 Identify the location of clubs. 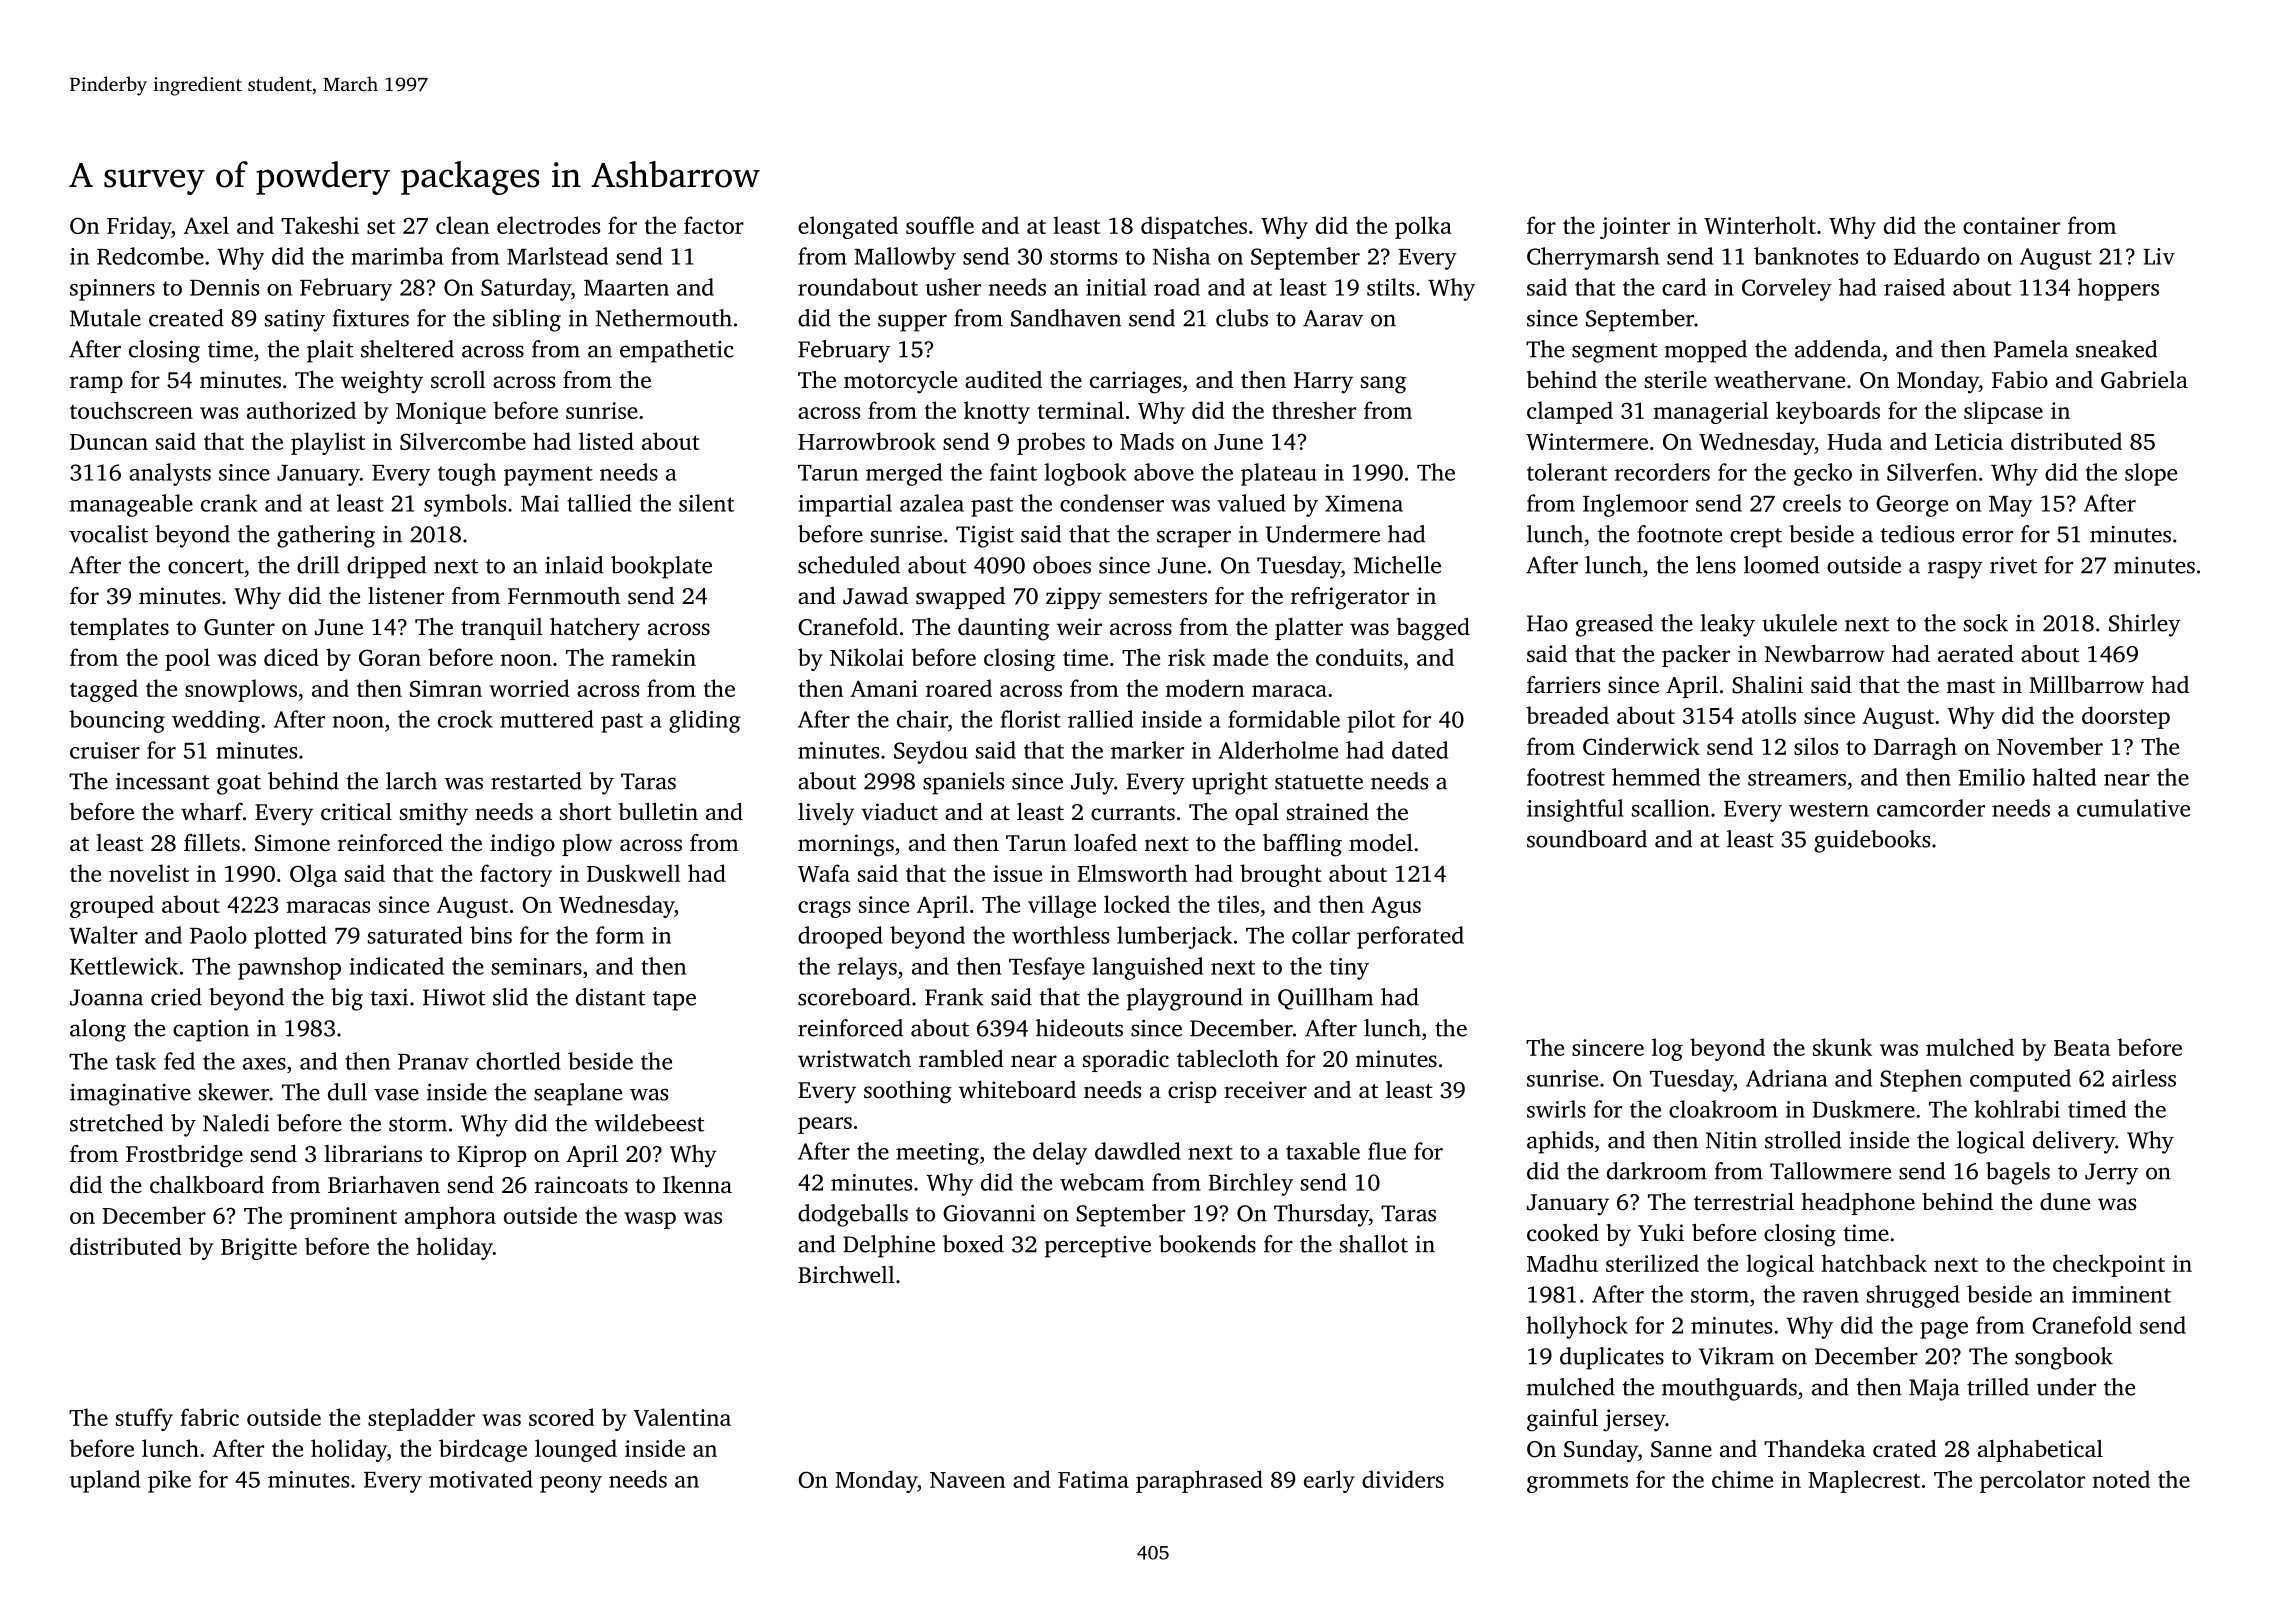
(1242, 318).
